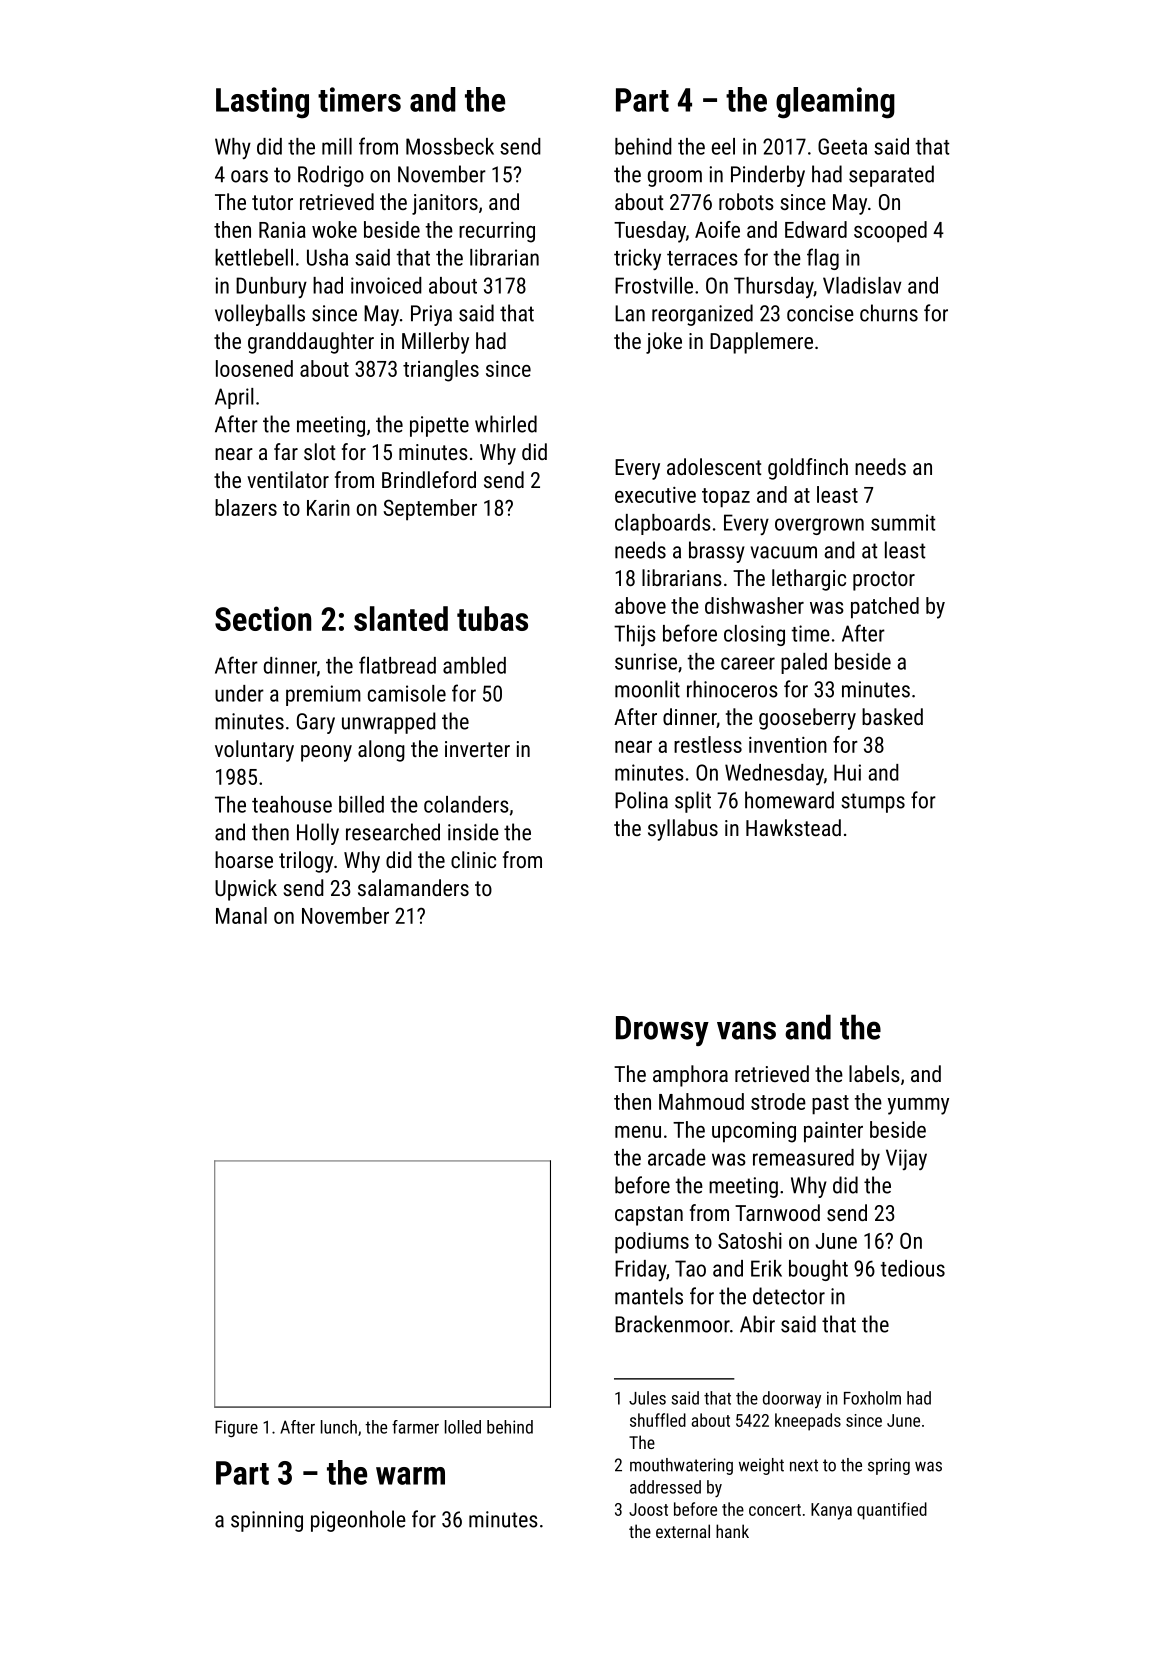  I want to click on Kanya, so click(831, 1511).
